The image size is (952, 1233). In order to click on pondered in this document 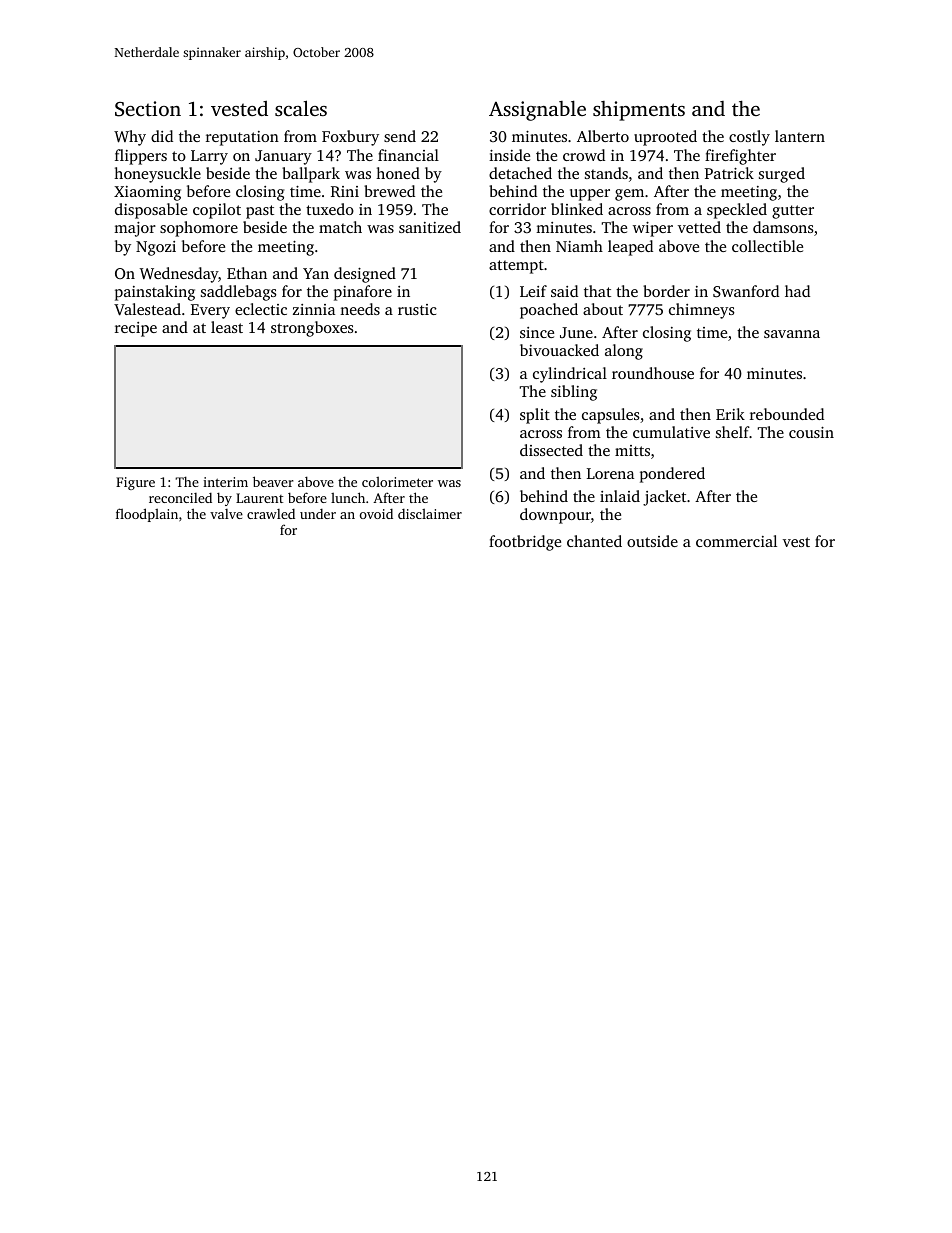, I will do `click(672, 475)`.
